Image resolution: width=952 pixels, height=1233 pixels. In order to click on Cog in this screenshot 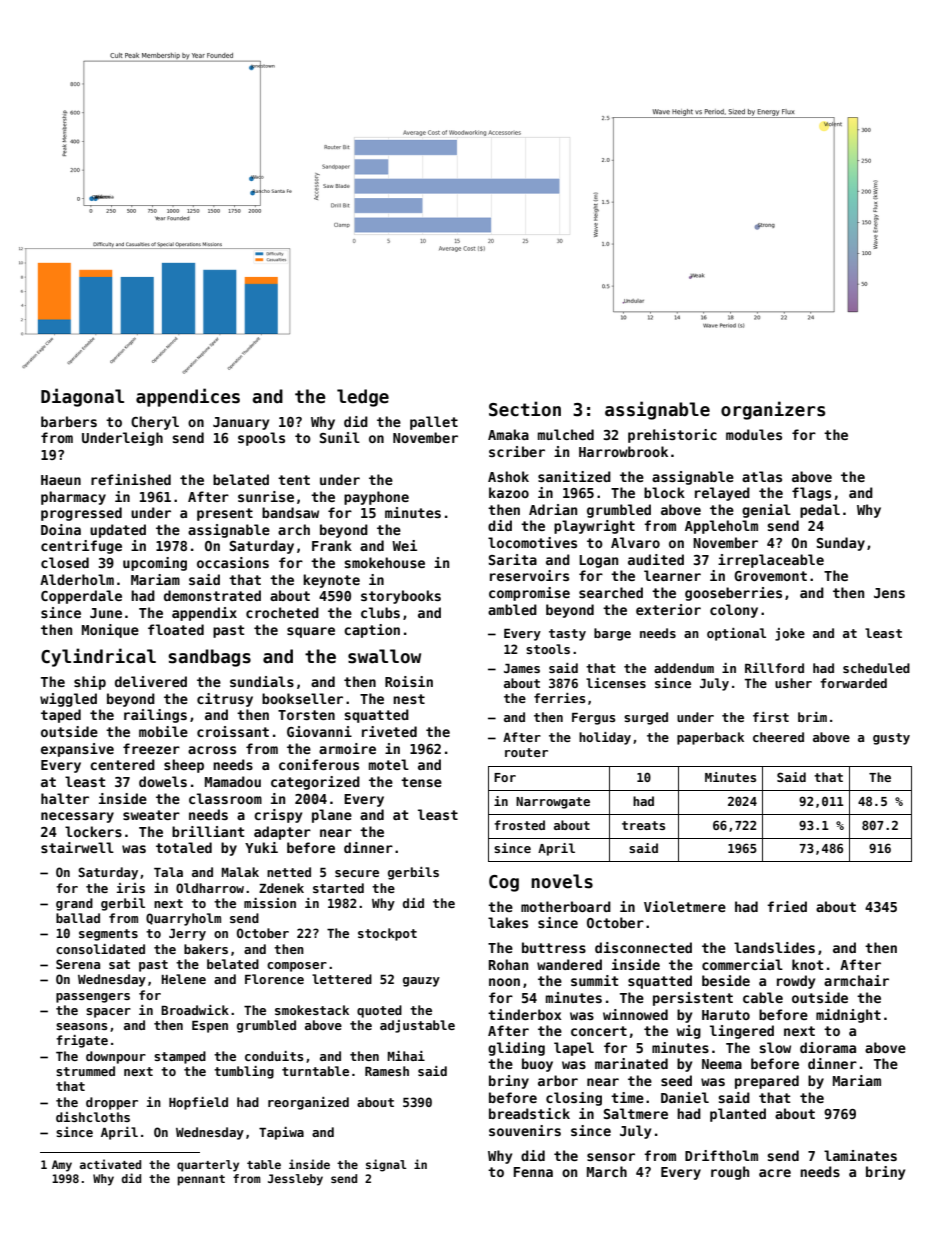, I will do `click(504, 883)`.
